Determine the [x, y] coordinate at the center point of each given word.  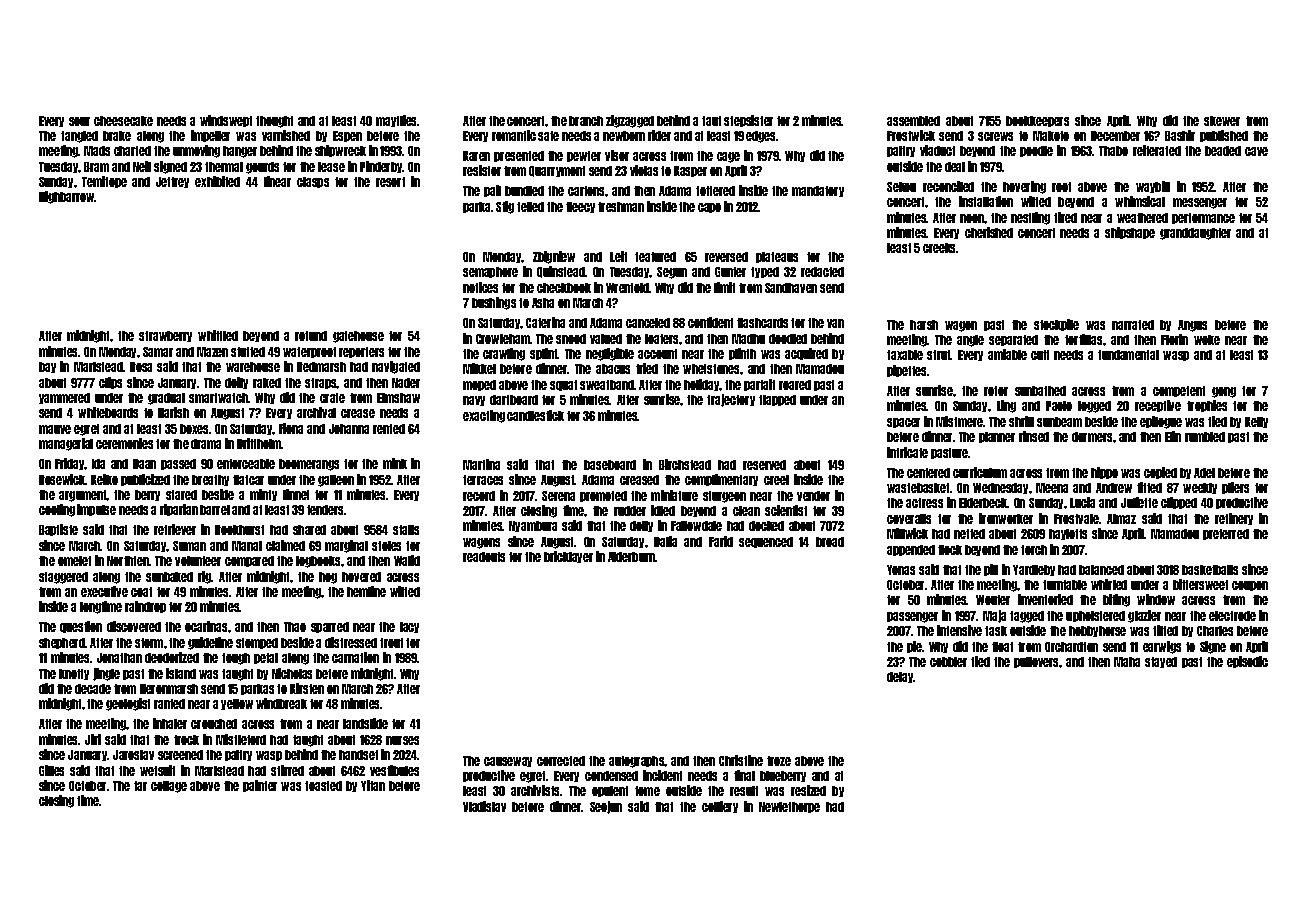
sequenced [766, 542]
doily [236, 383]
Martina [481, 464]
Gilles [51, 770]
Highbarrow [67, 197]
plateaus [777, 257]
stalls [406, 530]
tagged [1027, 617]
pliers [1235, 488]
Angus [1192, 326]
